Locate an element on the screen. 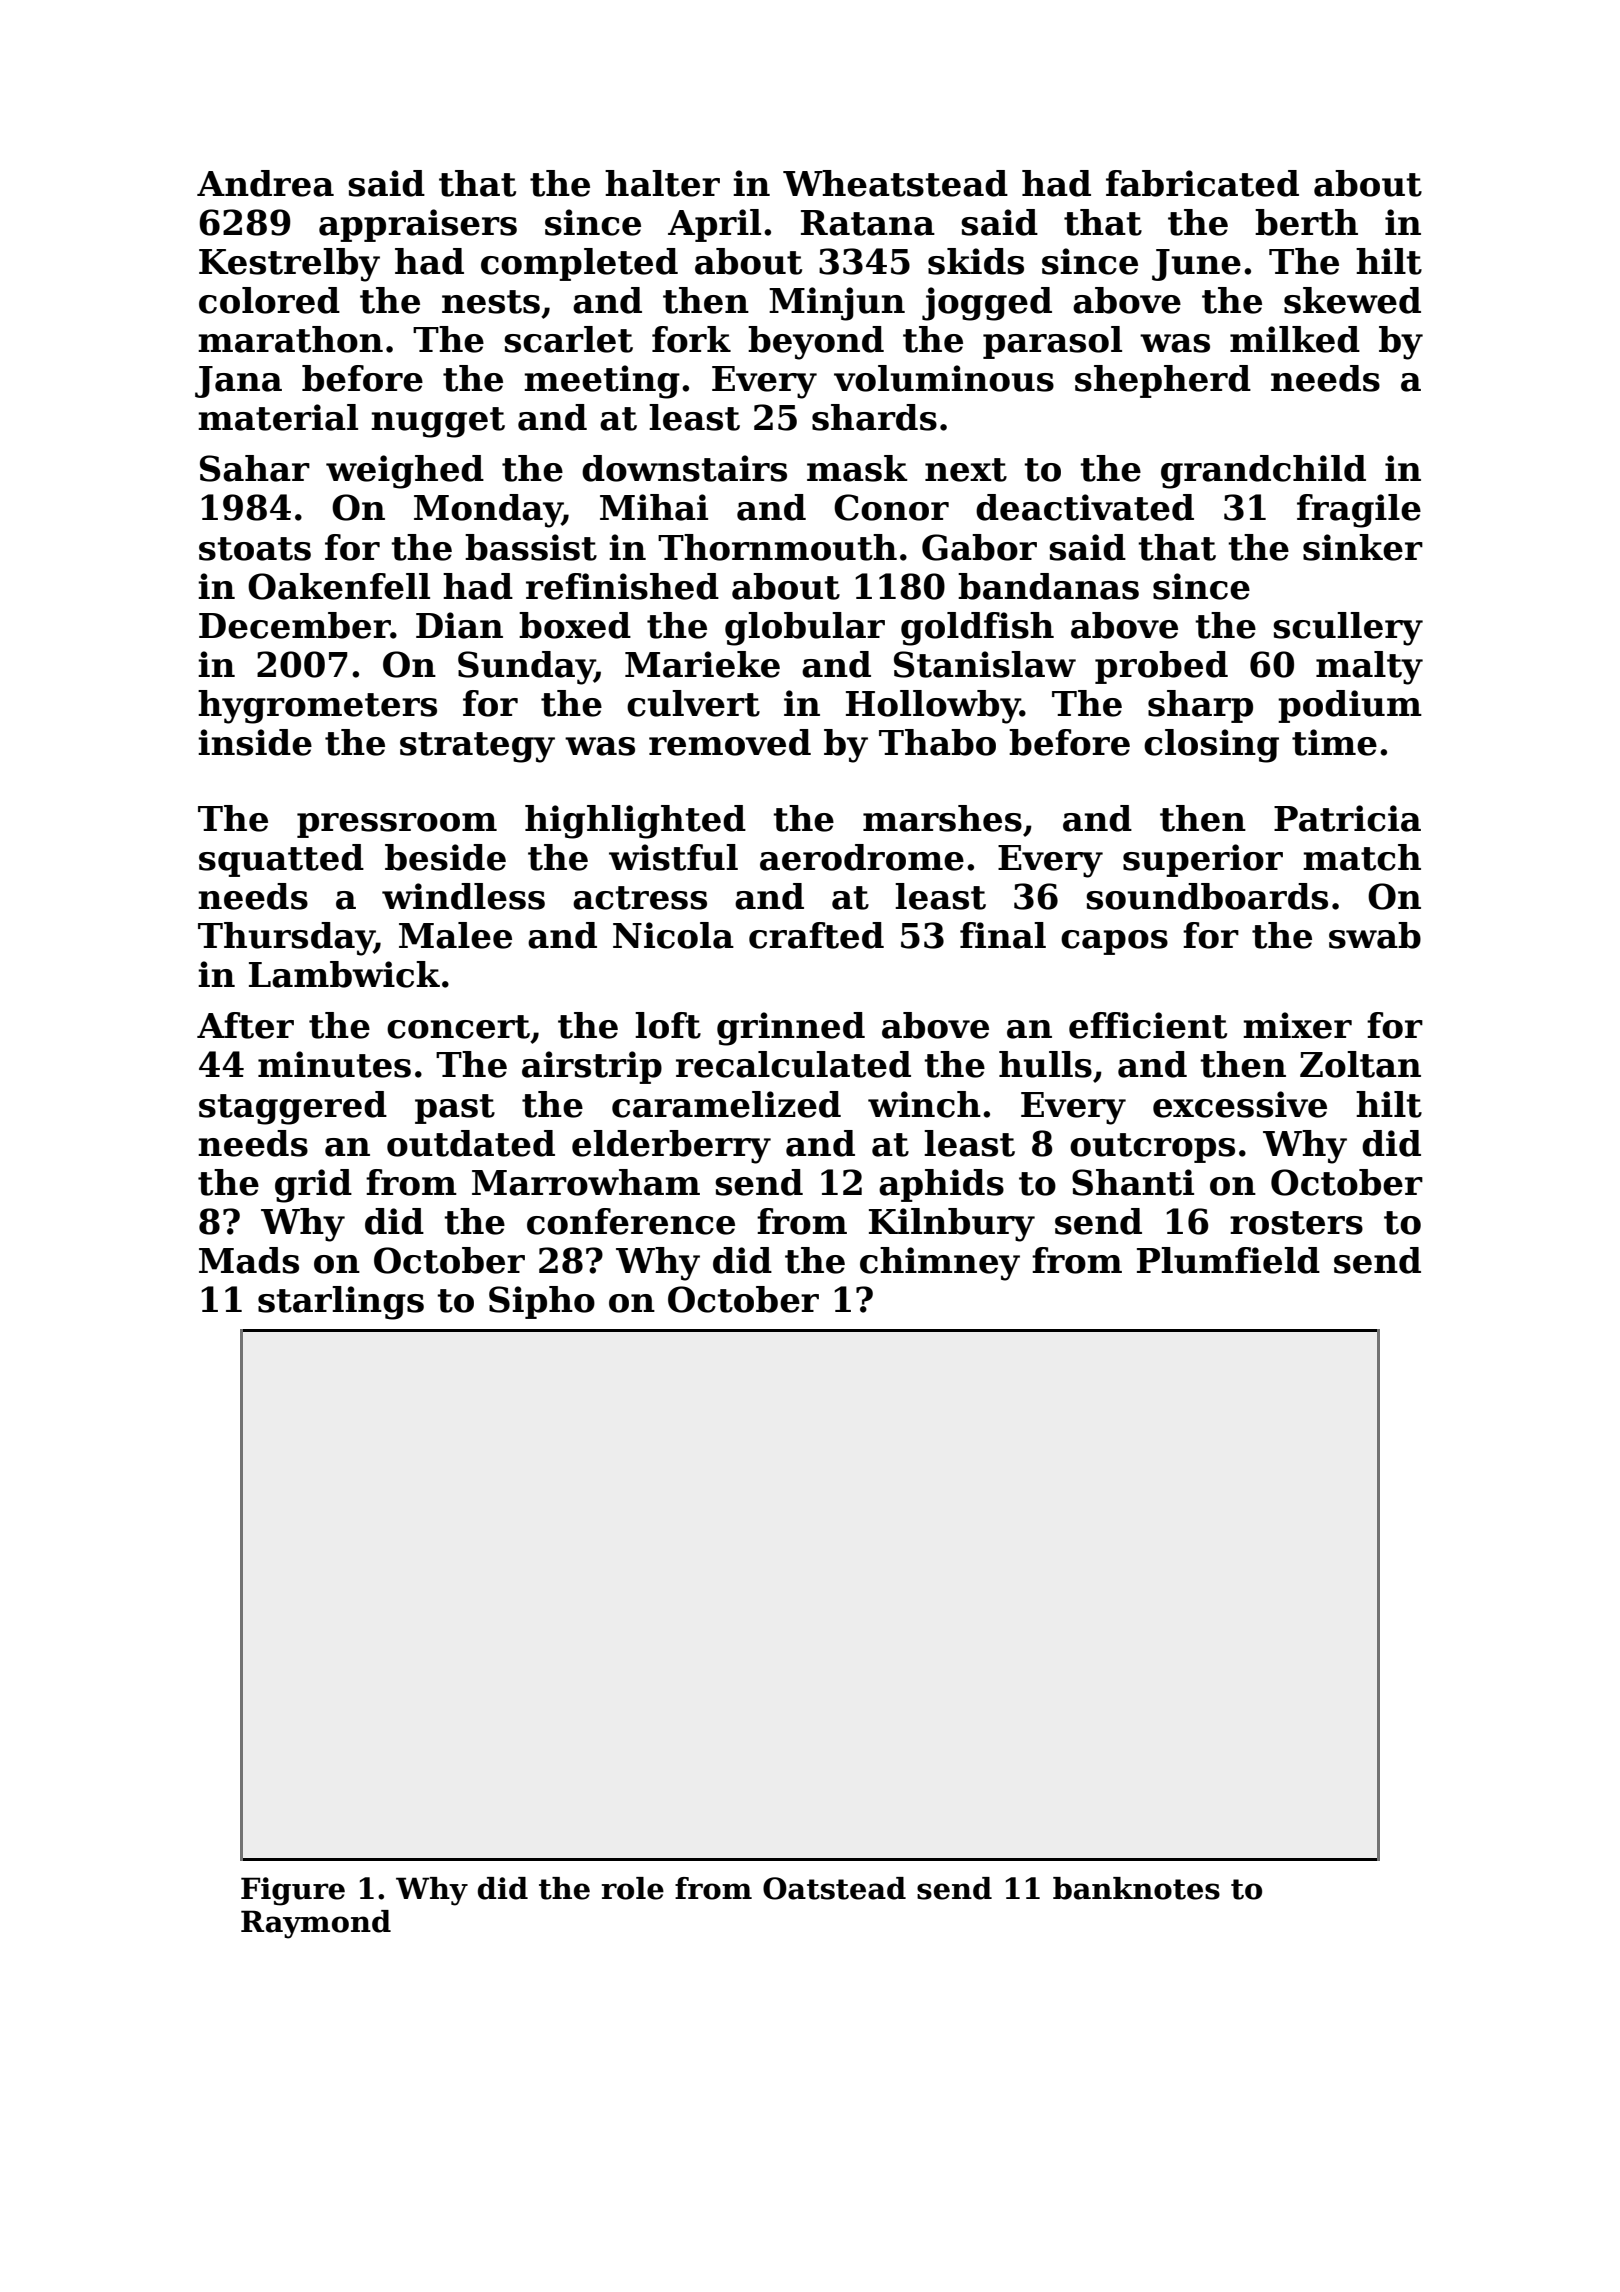  Sahar is located at coordinates (255, 468).
